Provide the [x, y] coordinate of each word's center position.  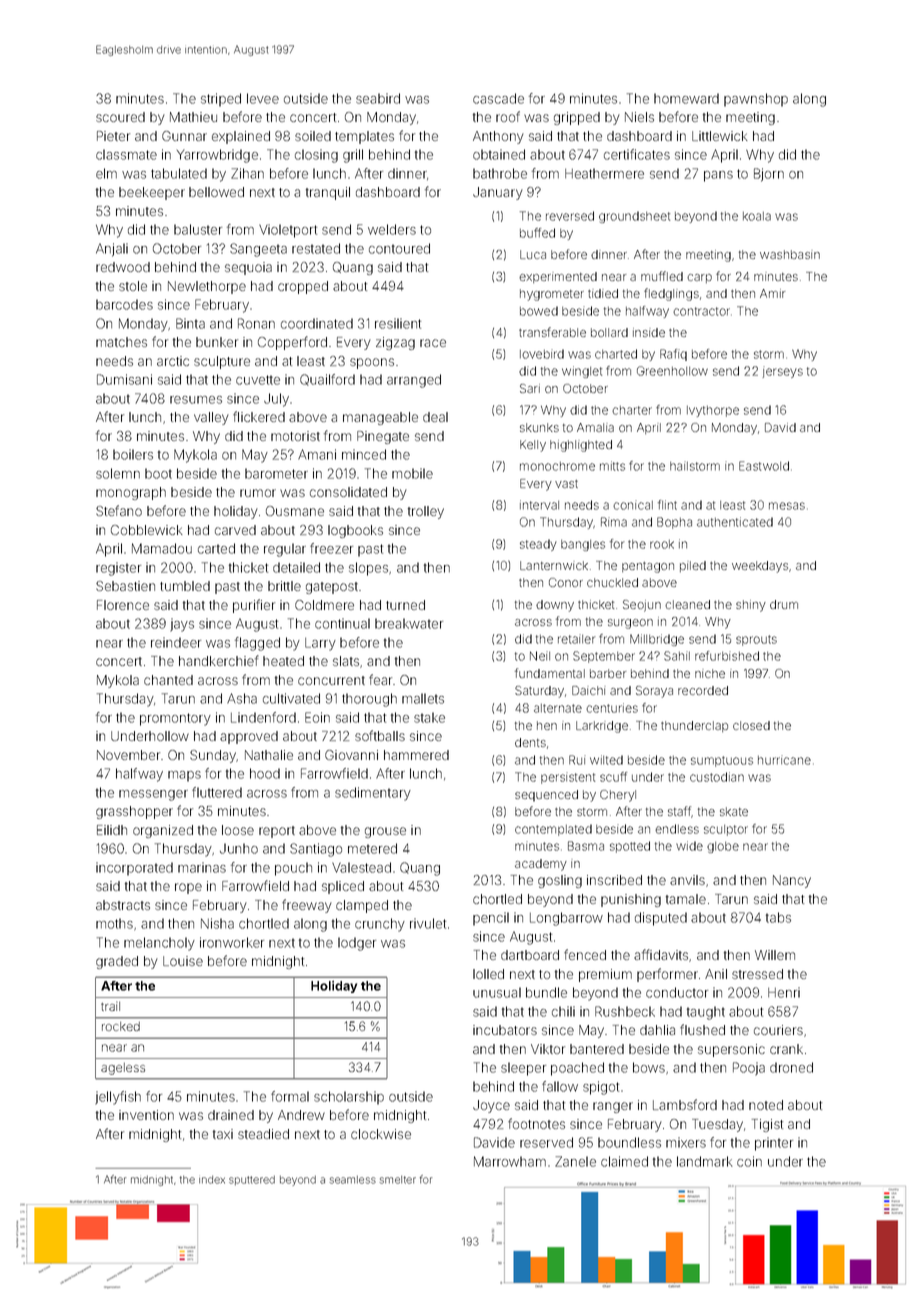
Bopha [674, 523]
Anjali [112, 250]
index [212, 1180]
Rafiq [673, 355]
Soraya [654, 692]
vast [566, 484]
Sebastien [125, 586]
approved [249, 737]
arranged [414, 381]
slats [346, 661]
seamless [352, 1180]
